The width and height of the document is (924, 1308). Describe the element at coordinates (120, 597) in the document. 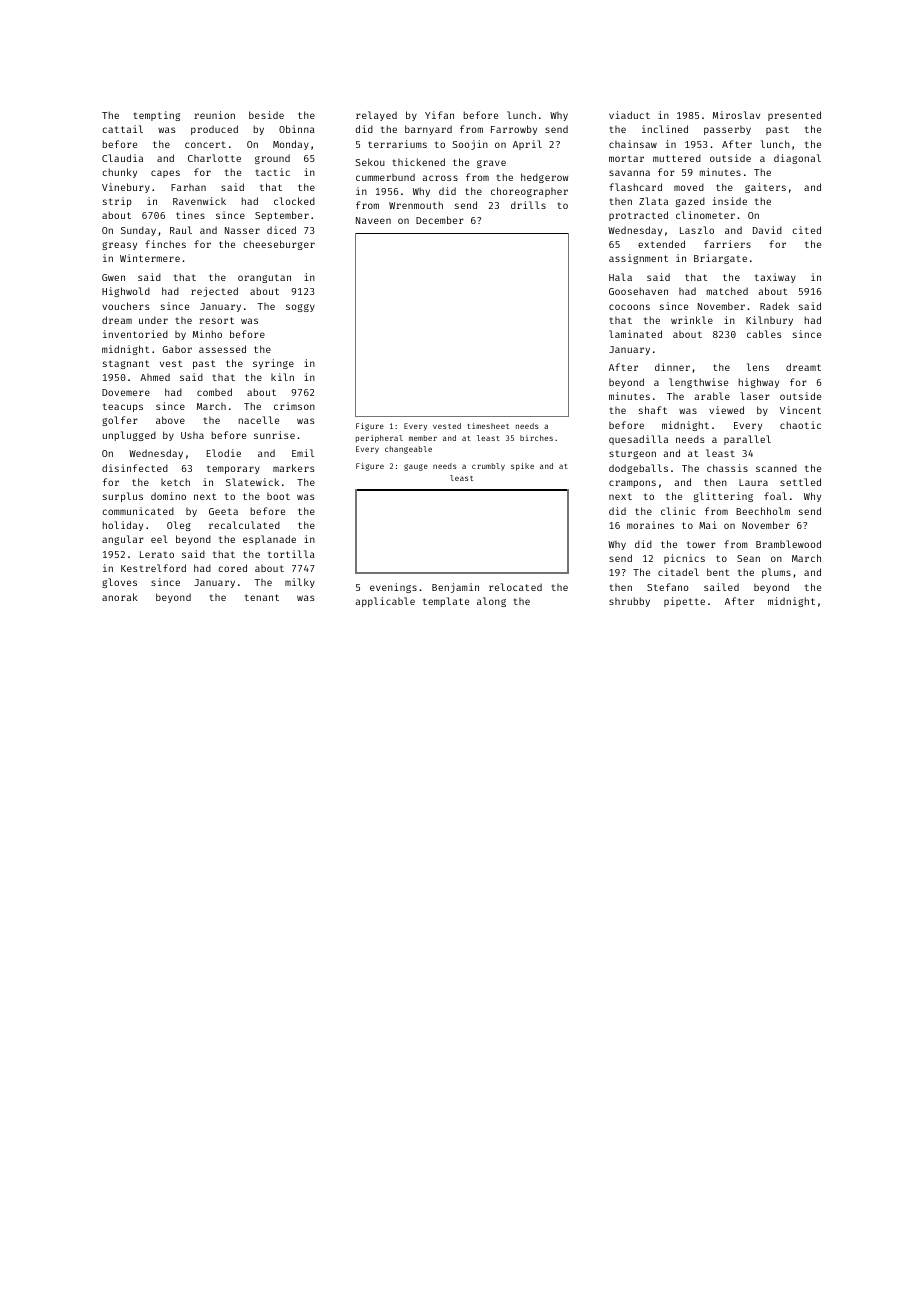

I see `anorak` at that location.
